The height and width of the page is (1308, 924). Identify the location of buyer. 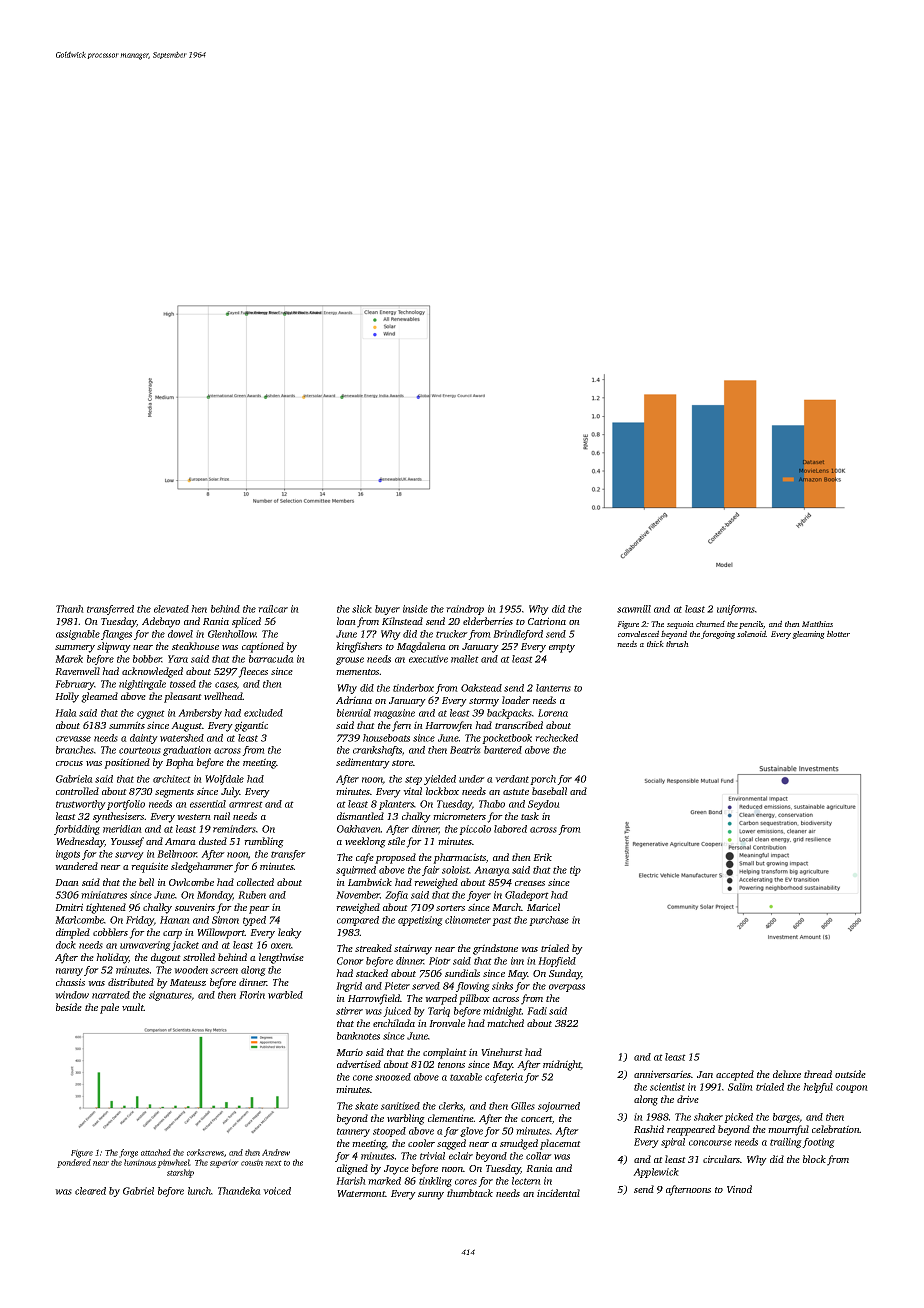
(387, 610).
